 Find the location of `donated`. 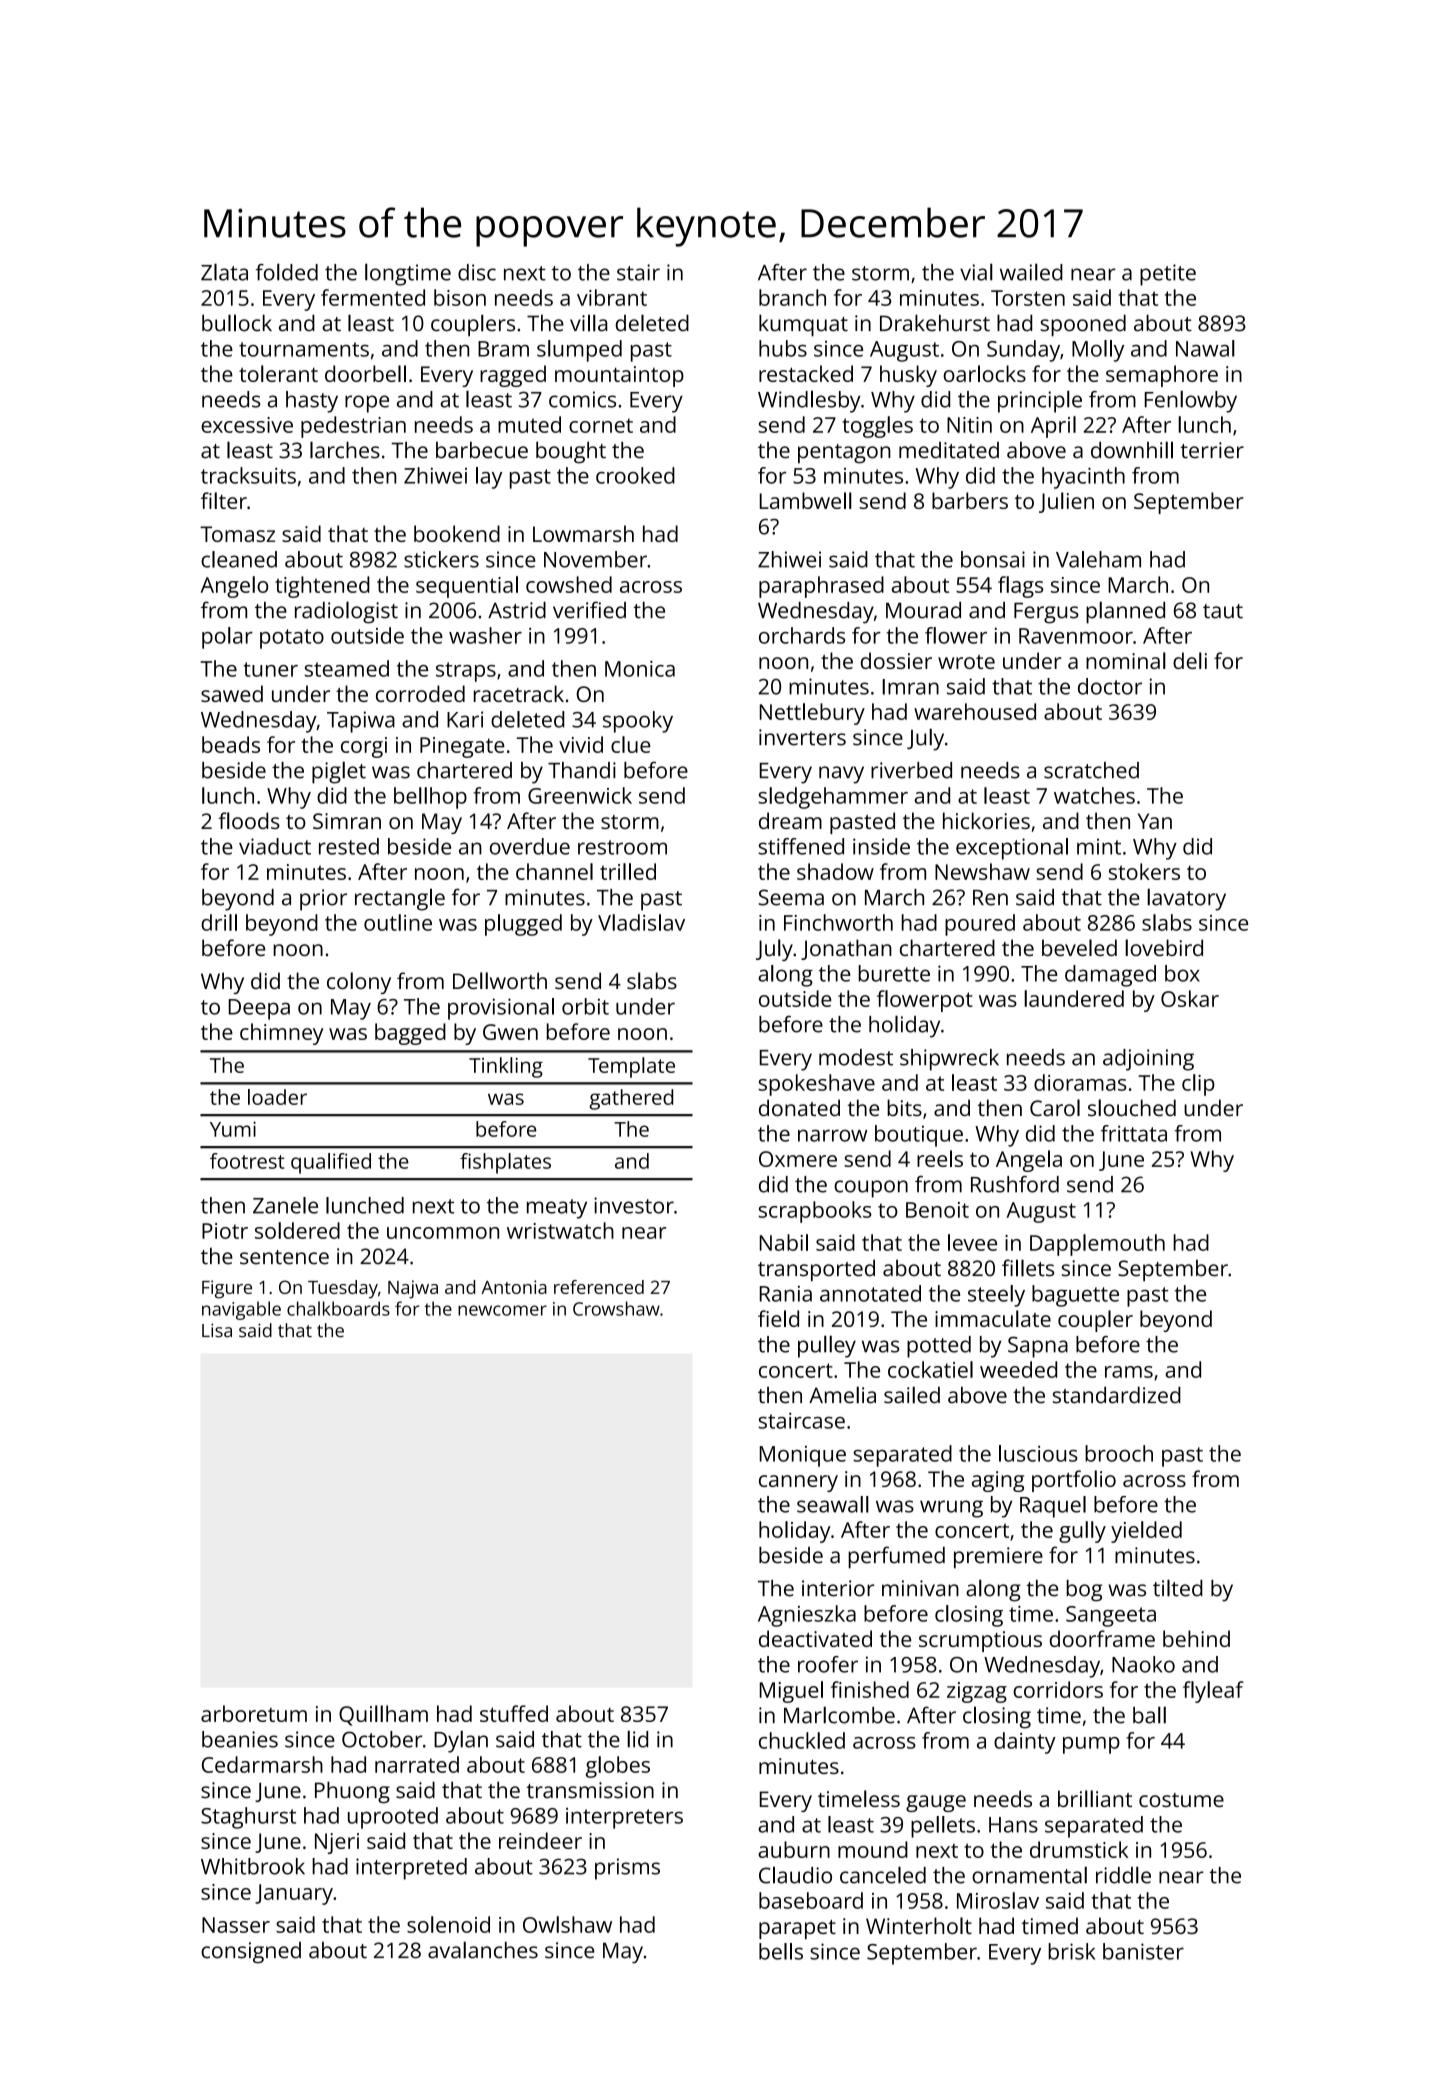

donated is located at coordinates (799, 1107).
